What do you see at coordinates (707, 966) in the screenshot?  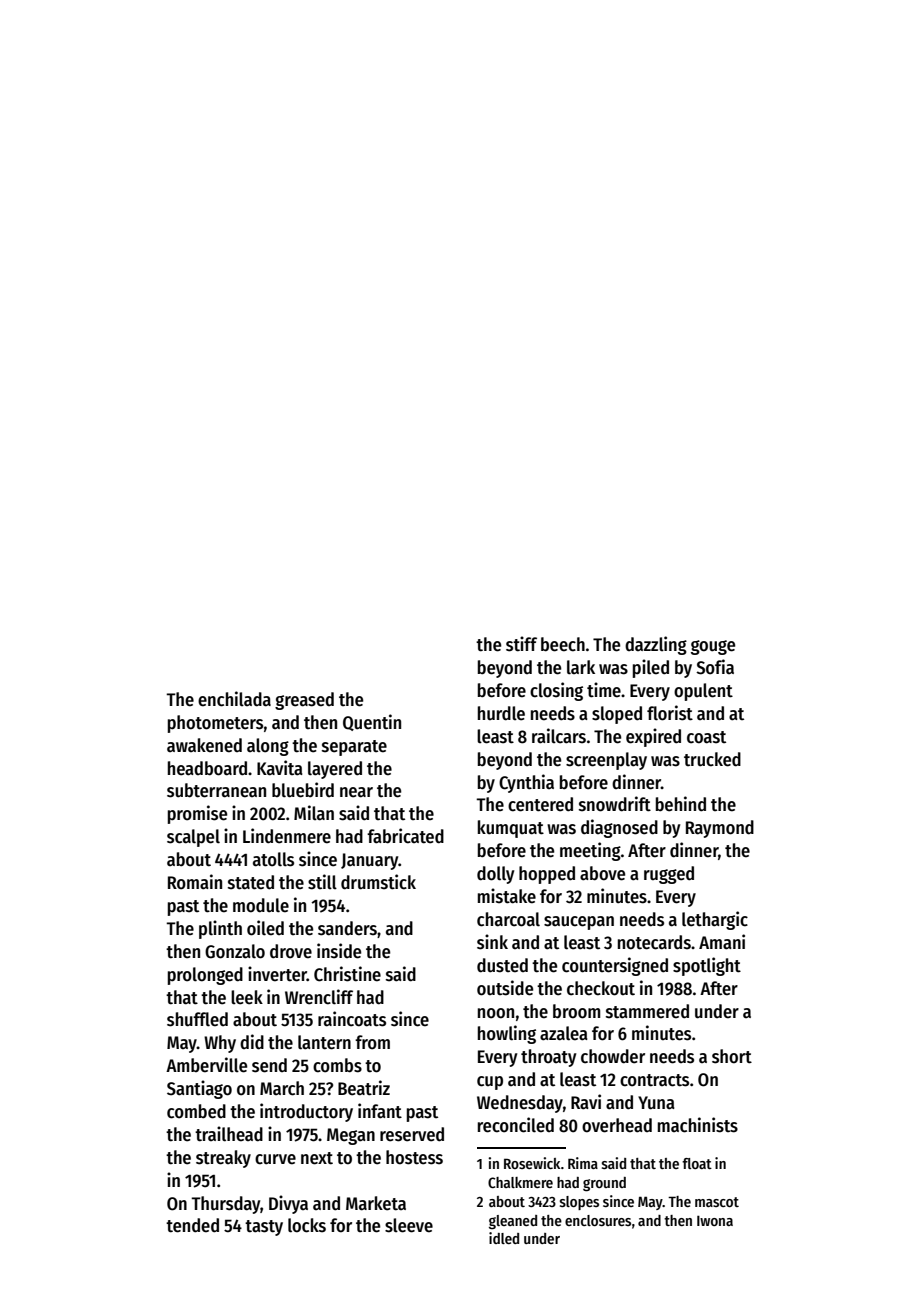 I see `spotlight` at bounding box center [707, 966].
